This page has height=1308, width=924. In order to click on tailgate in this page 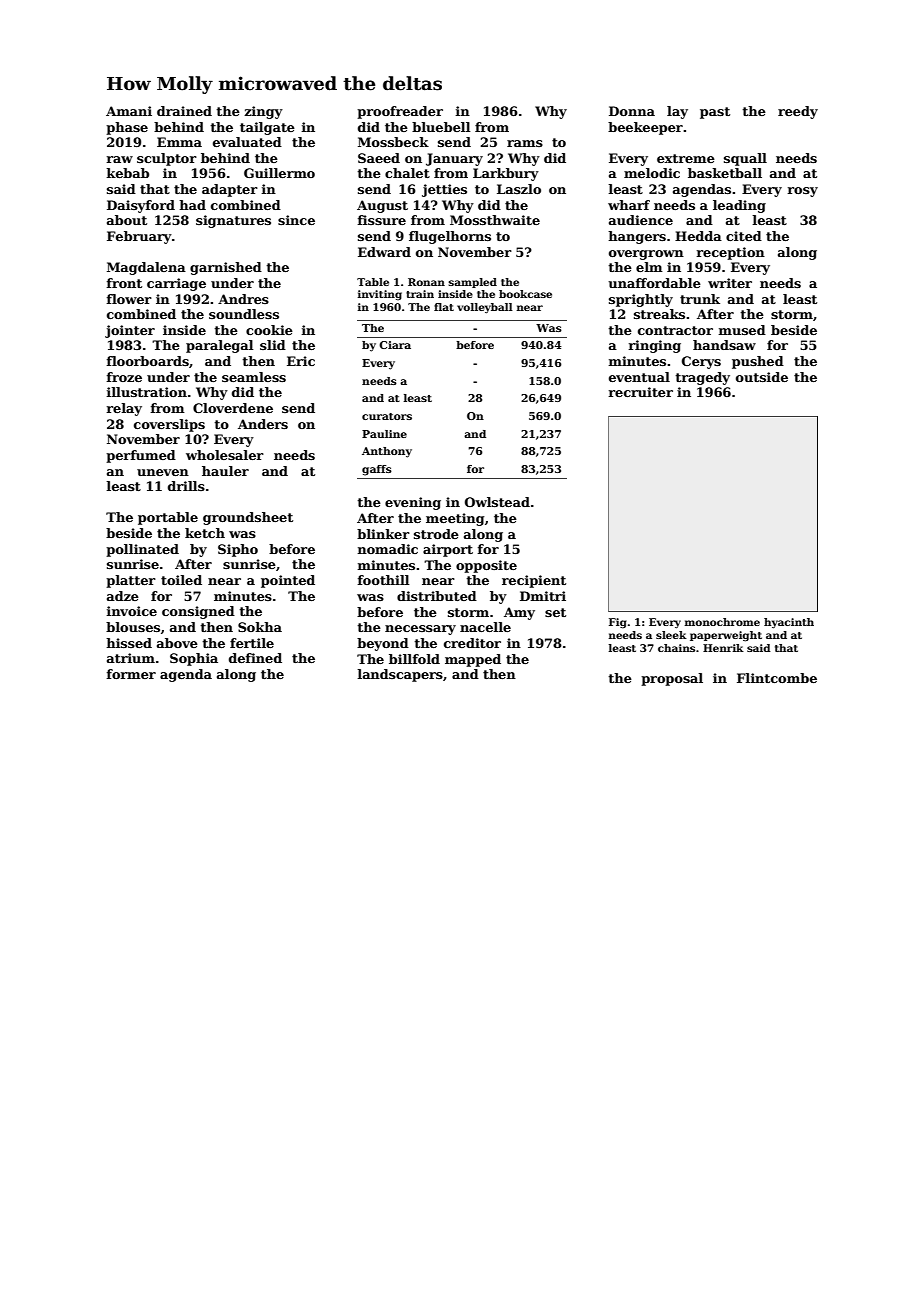, I will do `click(267, 128)`.
